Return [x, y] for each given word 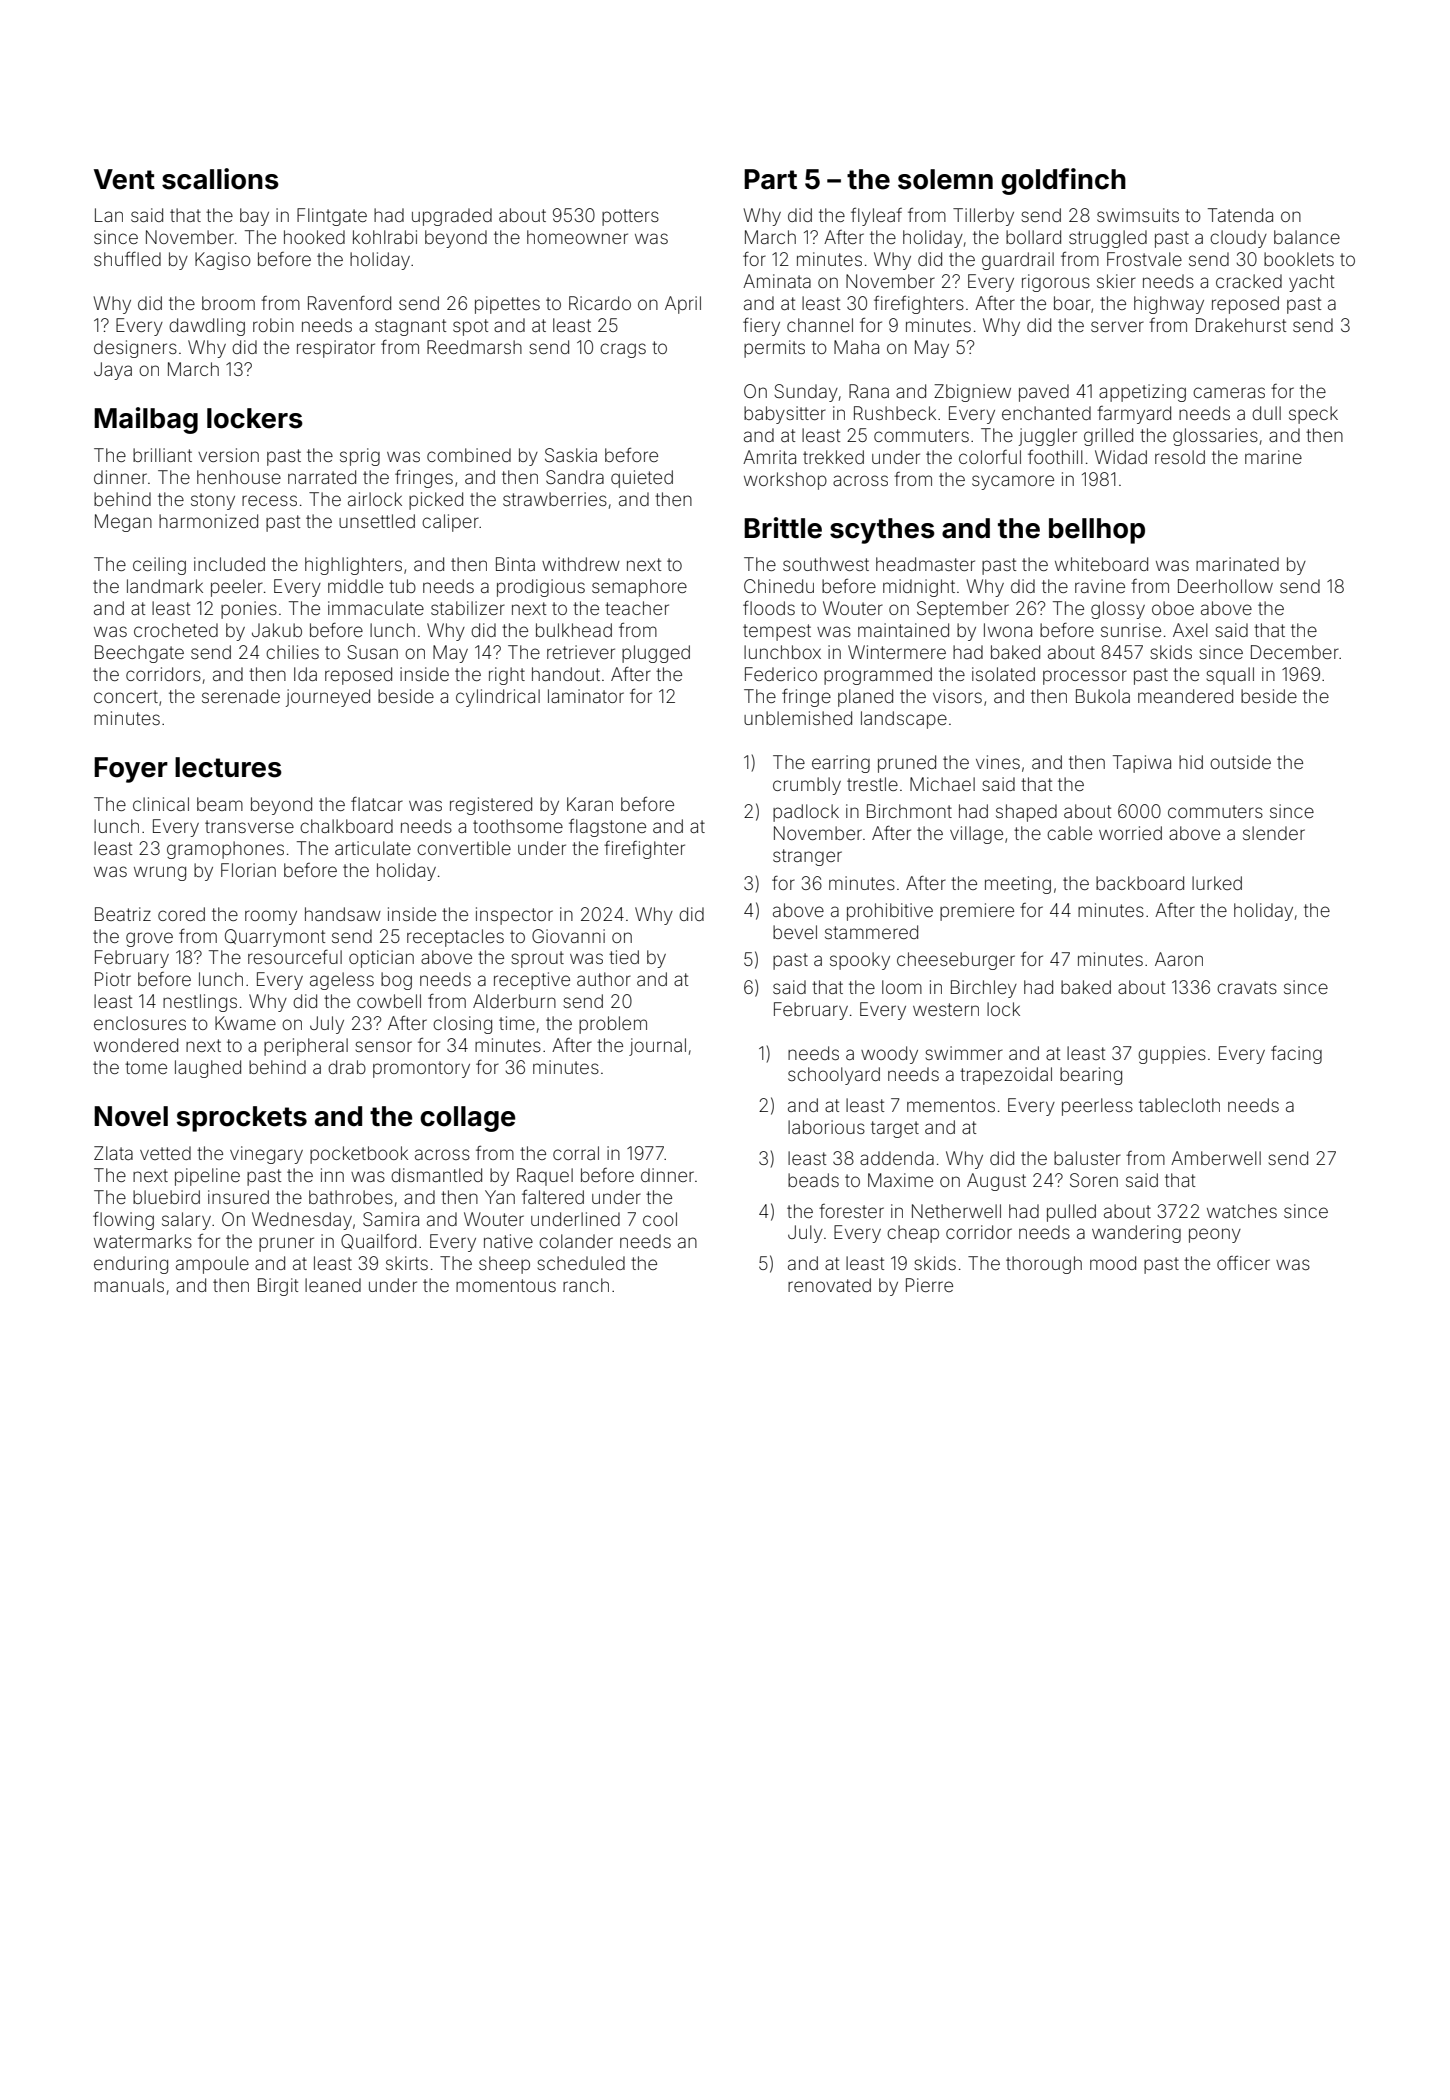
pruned [907, 764]
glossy [1118, 610]
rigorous [1056, 283]
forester [851, 1211]
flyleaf [876, 217]
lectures [228, 767]
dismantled [436, 1175]
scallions [220, 179]
